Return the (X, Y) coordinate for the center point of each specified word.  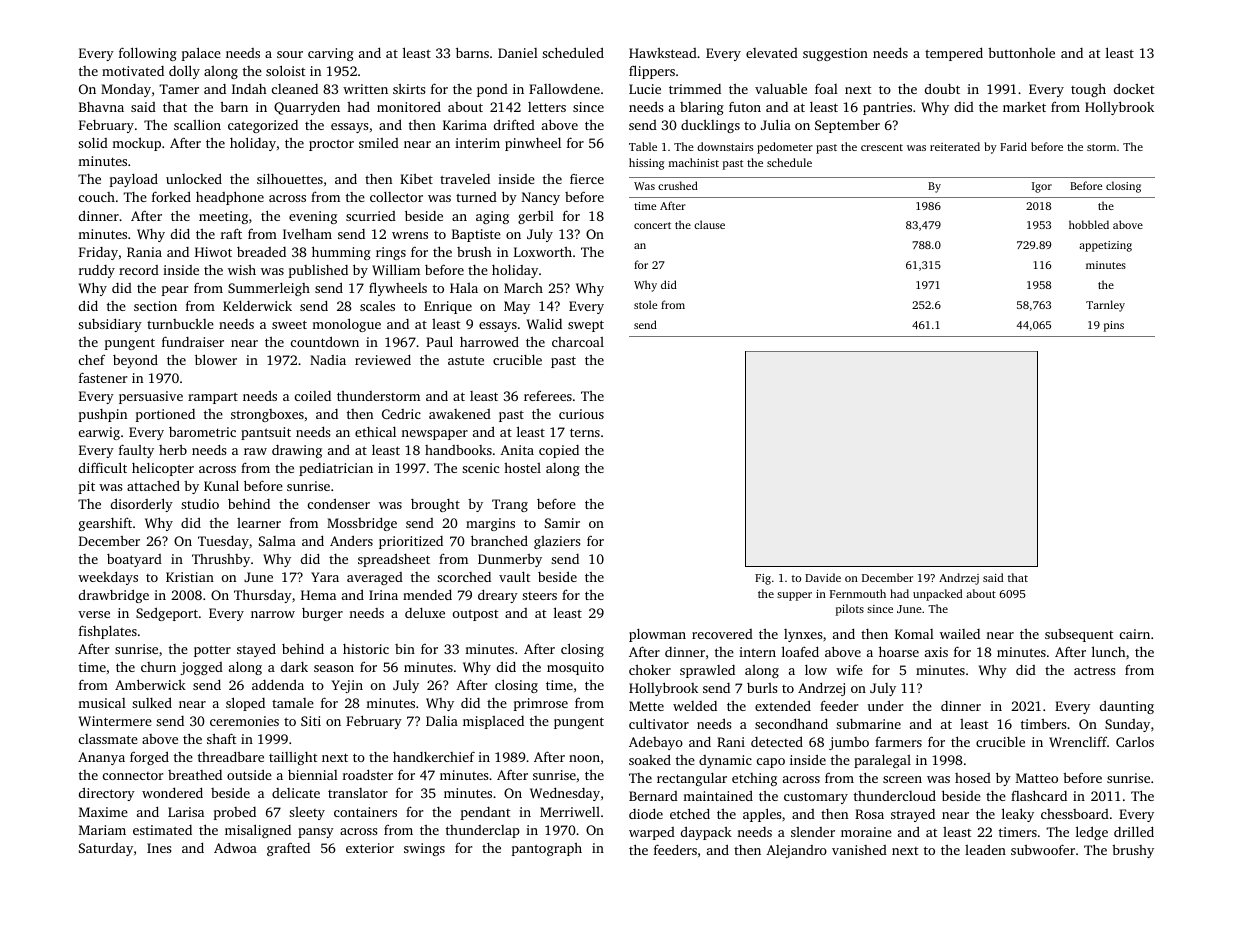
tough (1088, 90)
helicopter (163, 469)
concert (652, 225)
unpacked (938, 595)
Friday (98, 253)
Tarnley (1105, 306)
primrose (541, 704)
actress (1094, 670)
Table (643, 146)
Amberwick (150, 684)
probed (235, 813)
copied (559, 451)
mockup (136, 144)
